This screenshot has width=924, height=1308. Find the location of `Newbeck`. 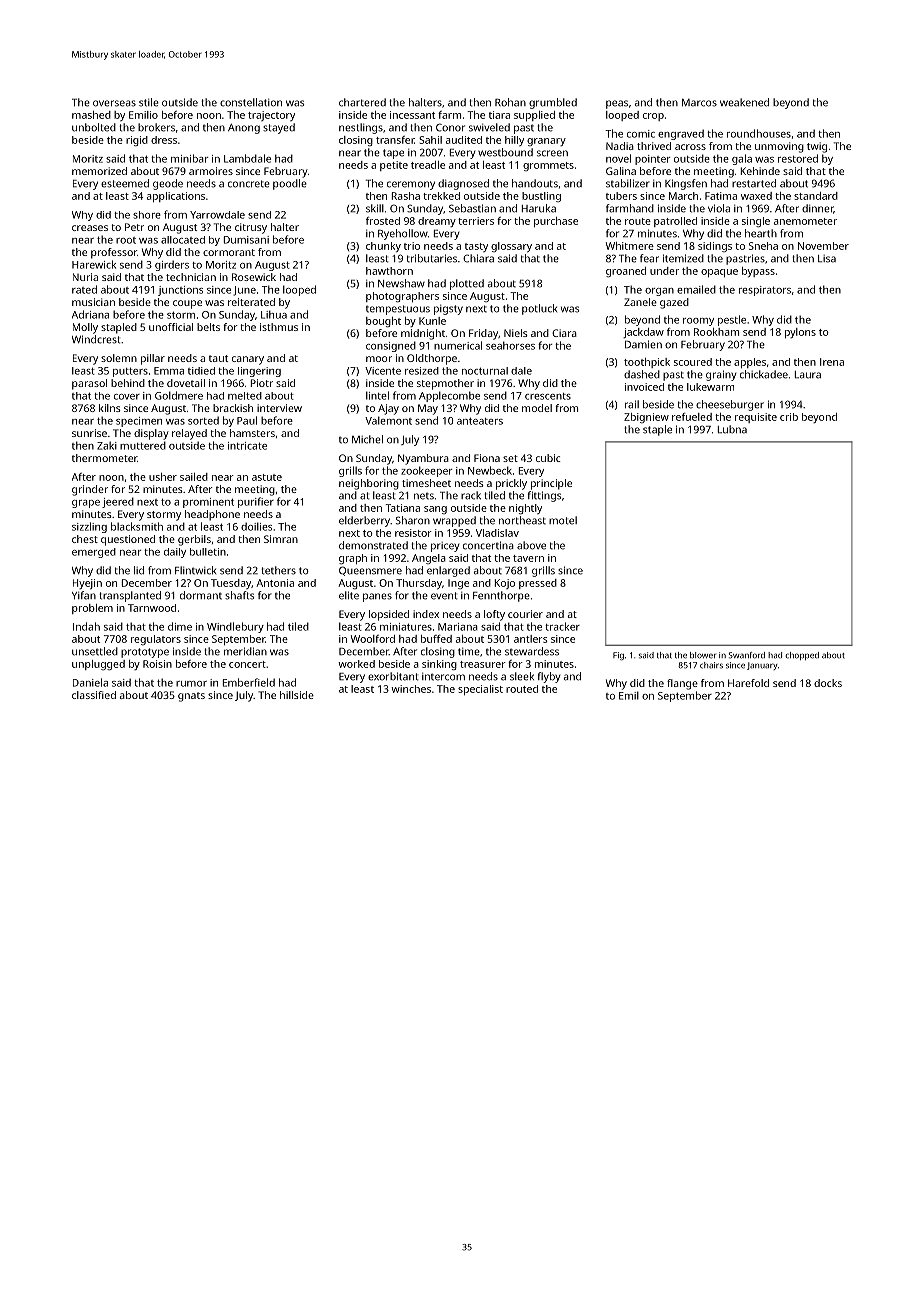

Newbeck is located at coordinates (490, 470).
